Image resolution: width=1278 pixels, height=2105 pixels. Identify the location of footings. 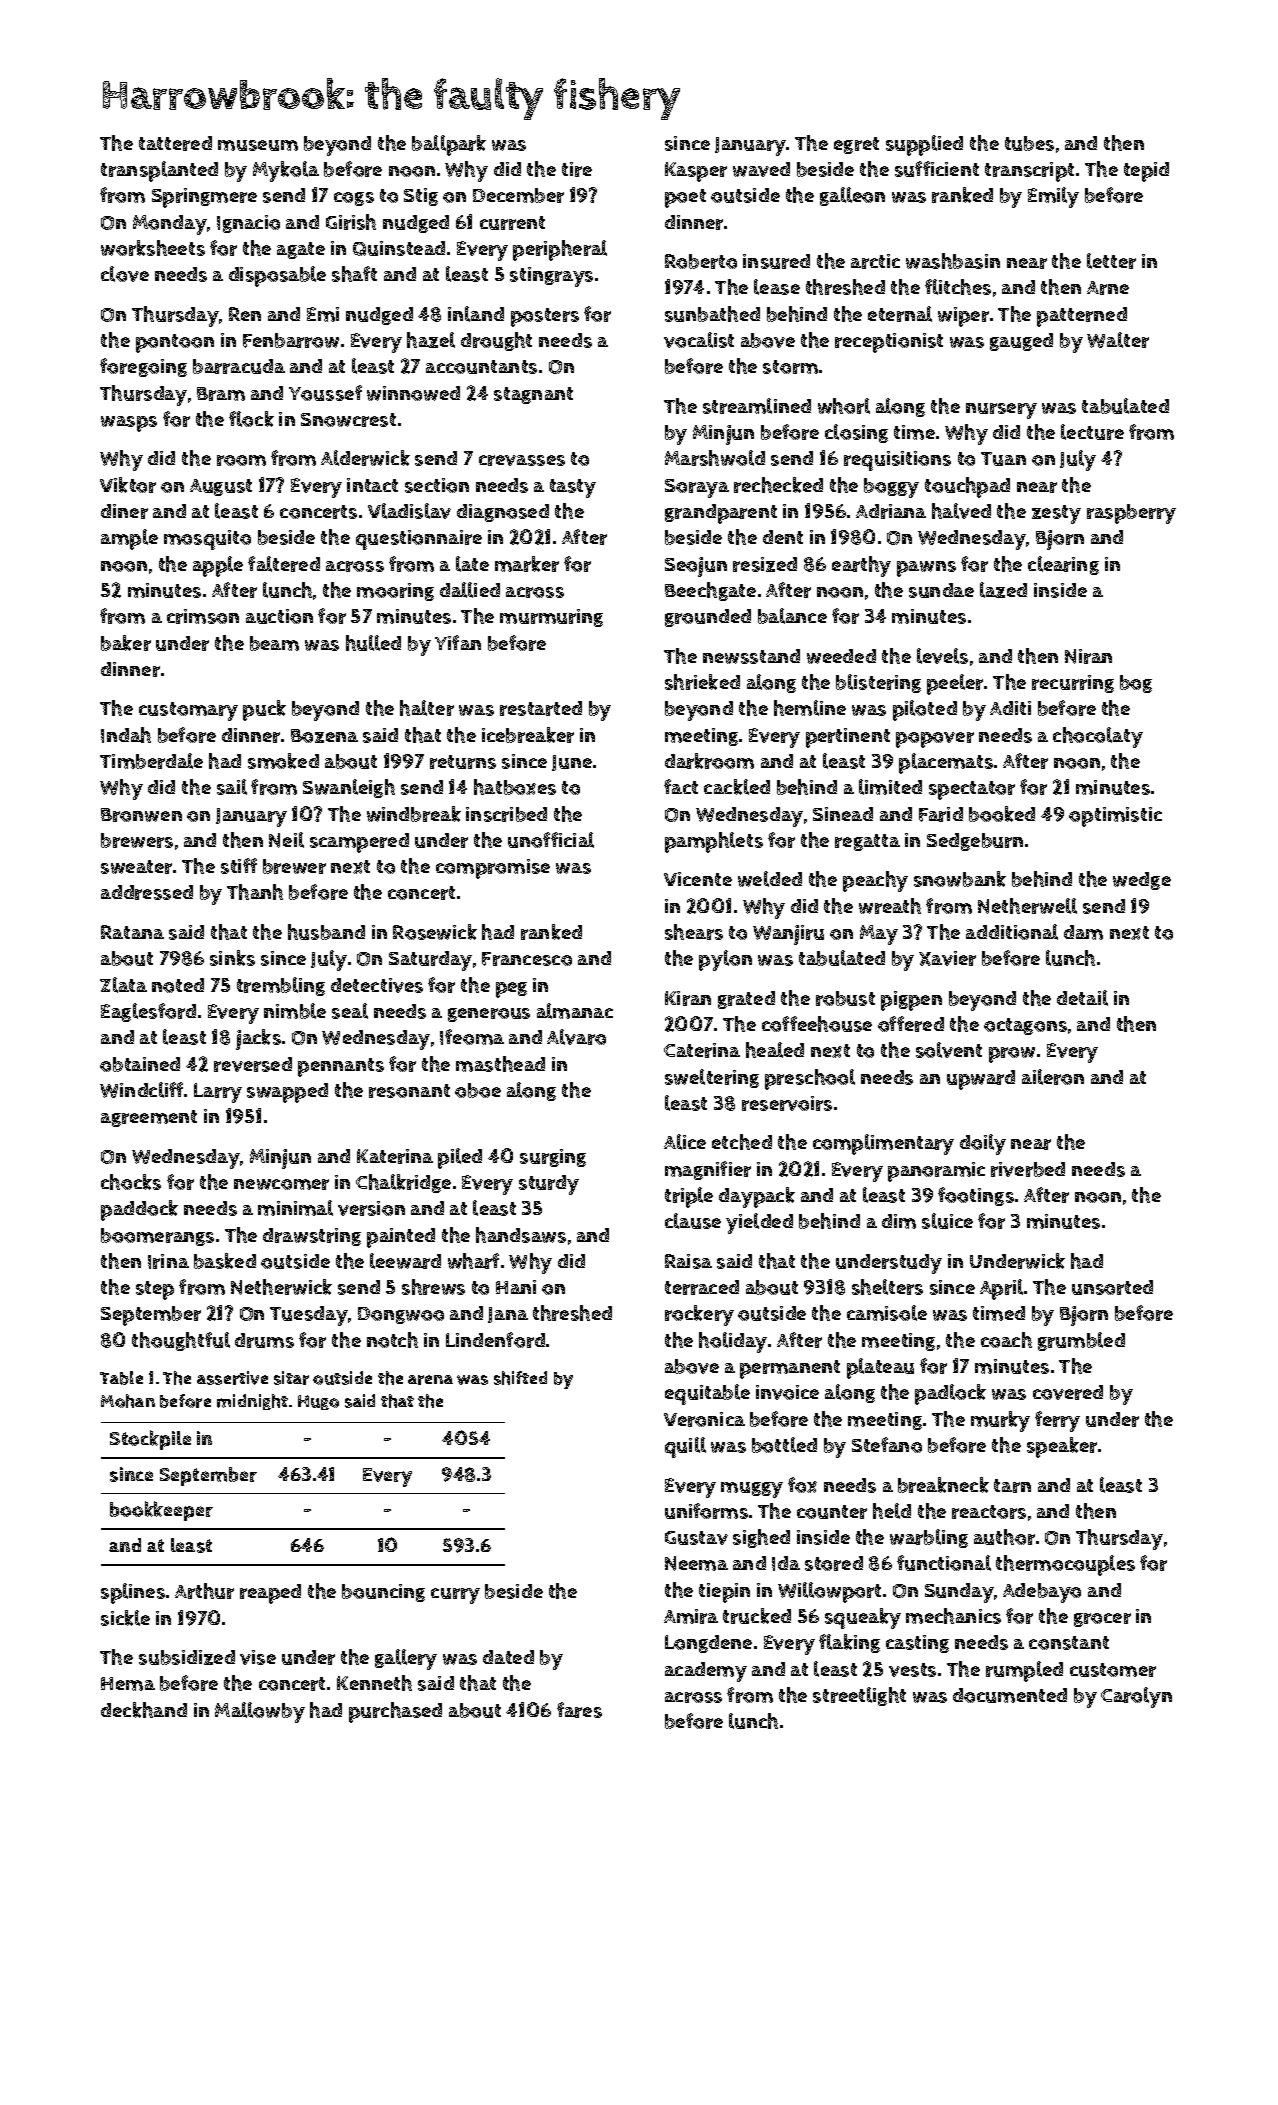
(976, 1196).
